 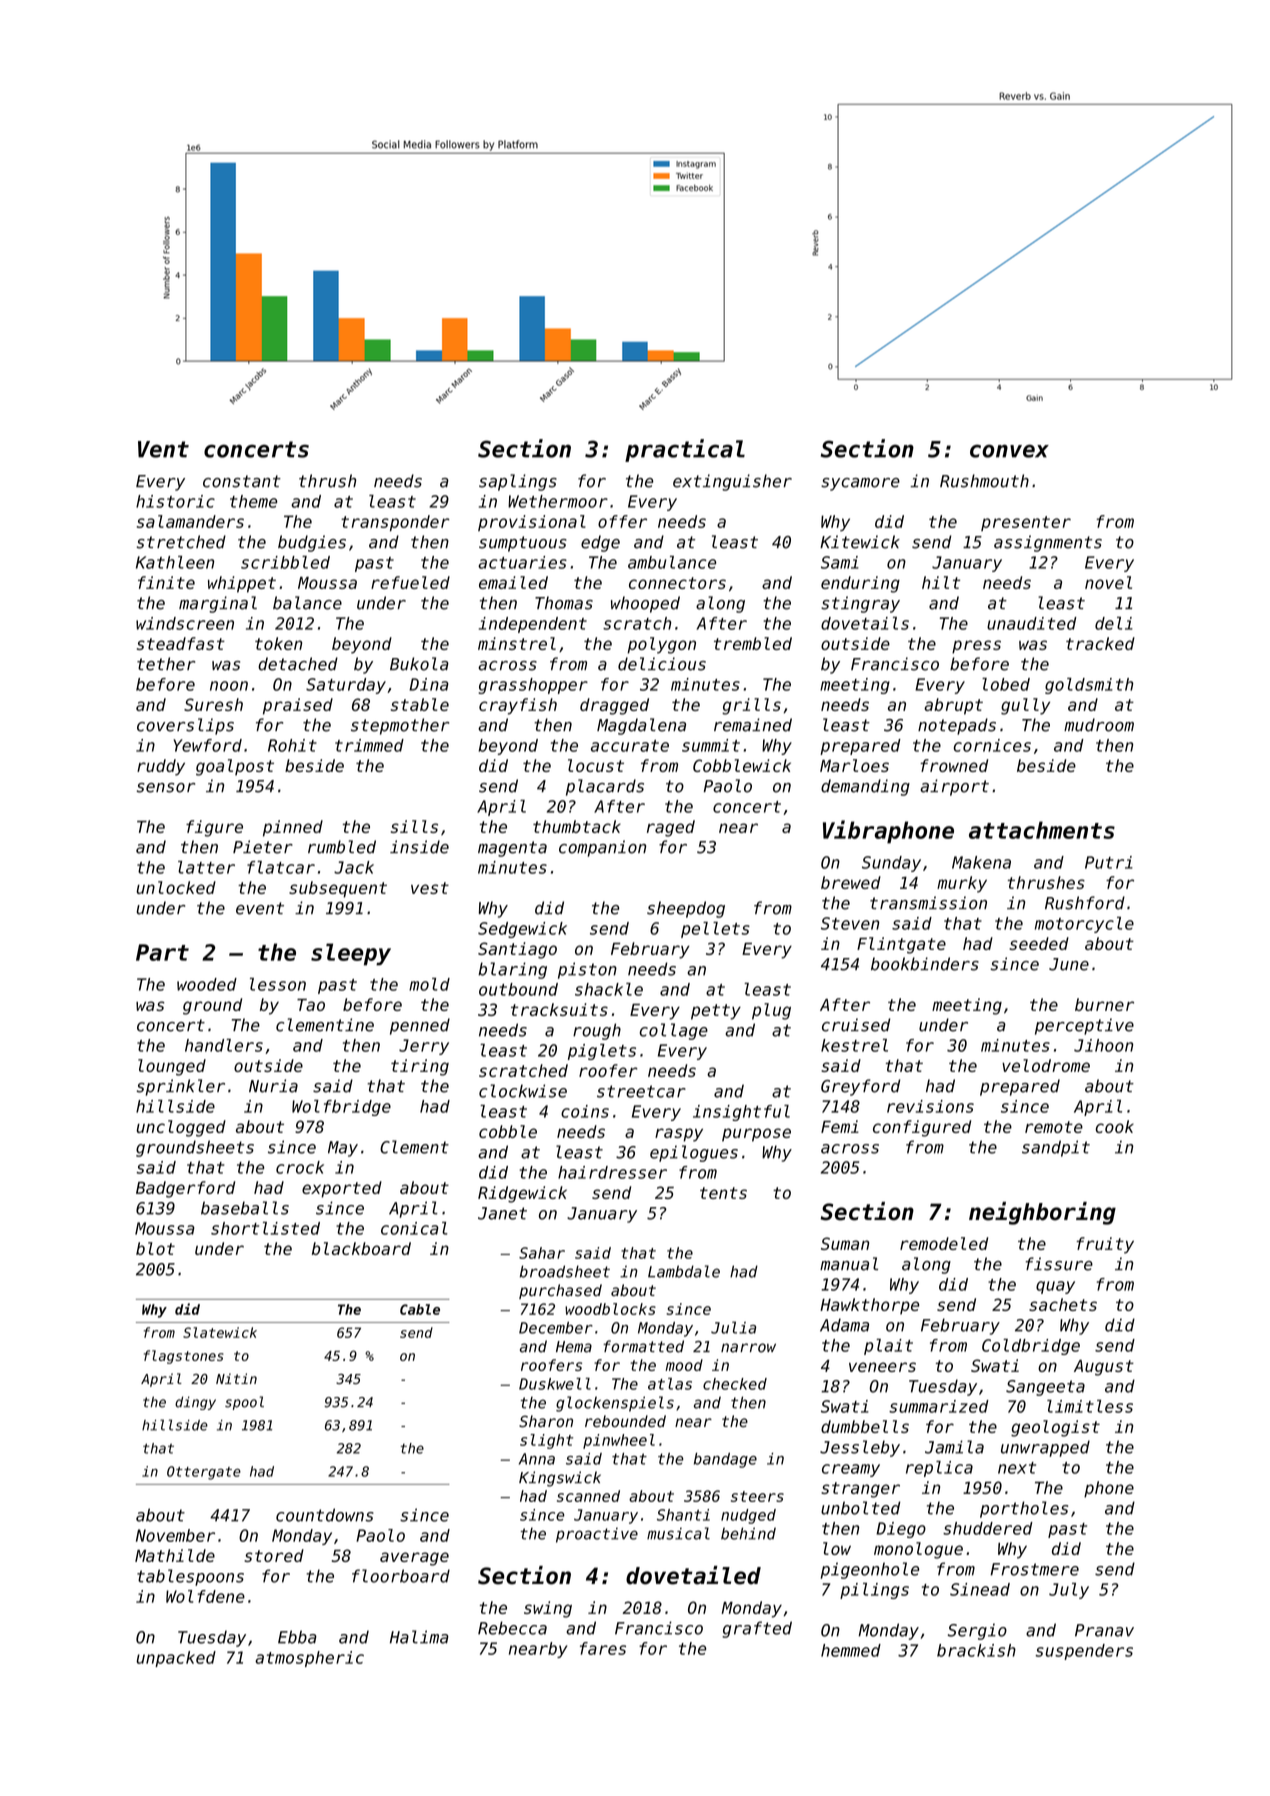 I want to click on sycamore, so click(x=860, y=484).
